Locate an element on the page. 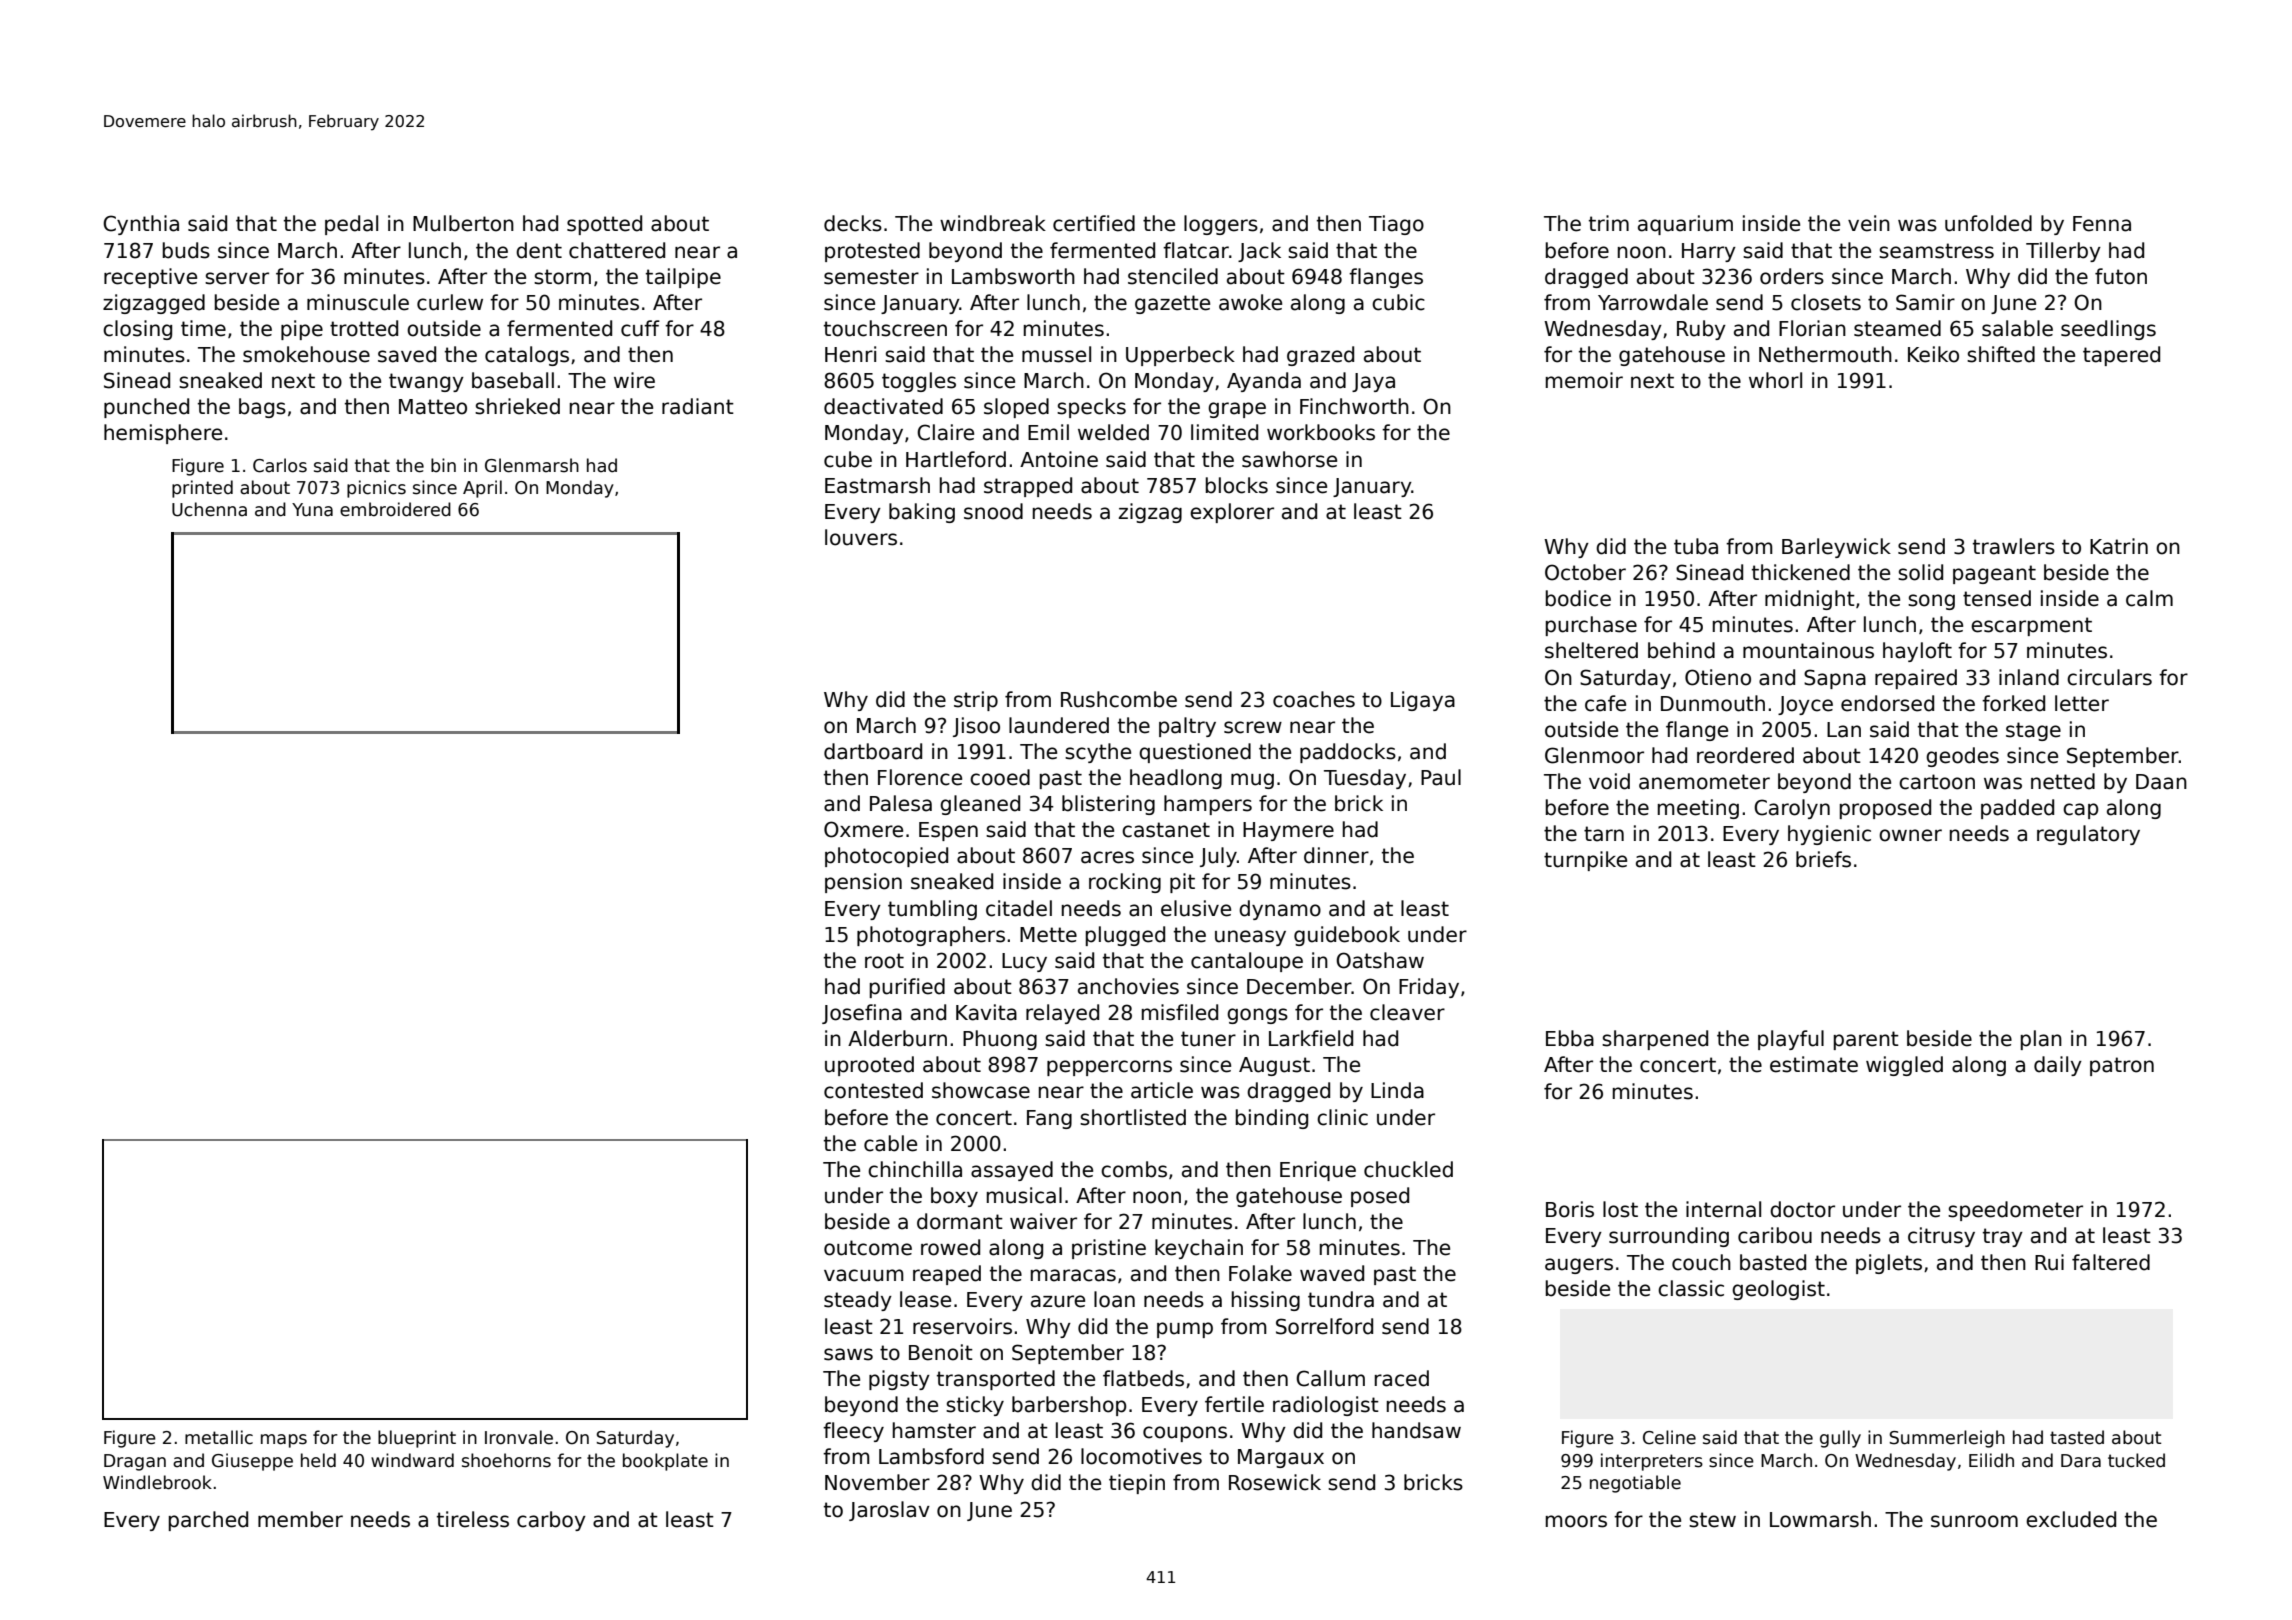 This image has width=2292, height=1620. Uchenna is located at coordinates (209, 509).
